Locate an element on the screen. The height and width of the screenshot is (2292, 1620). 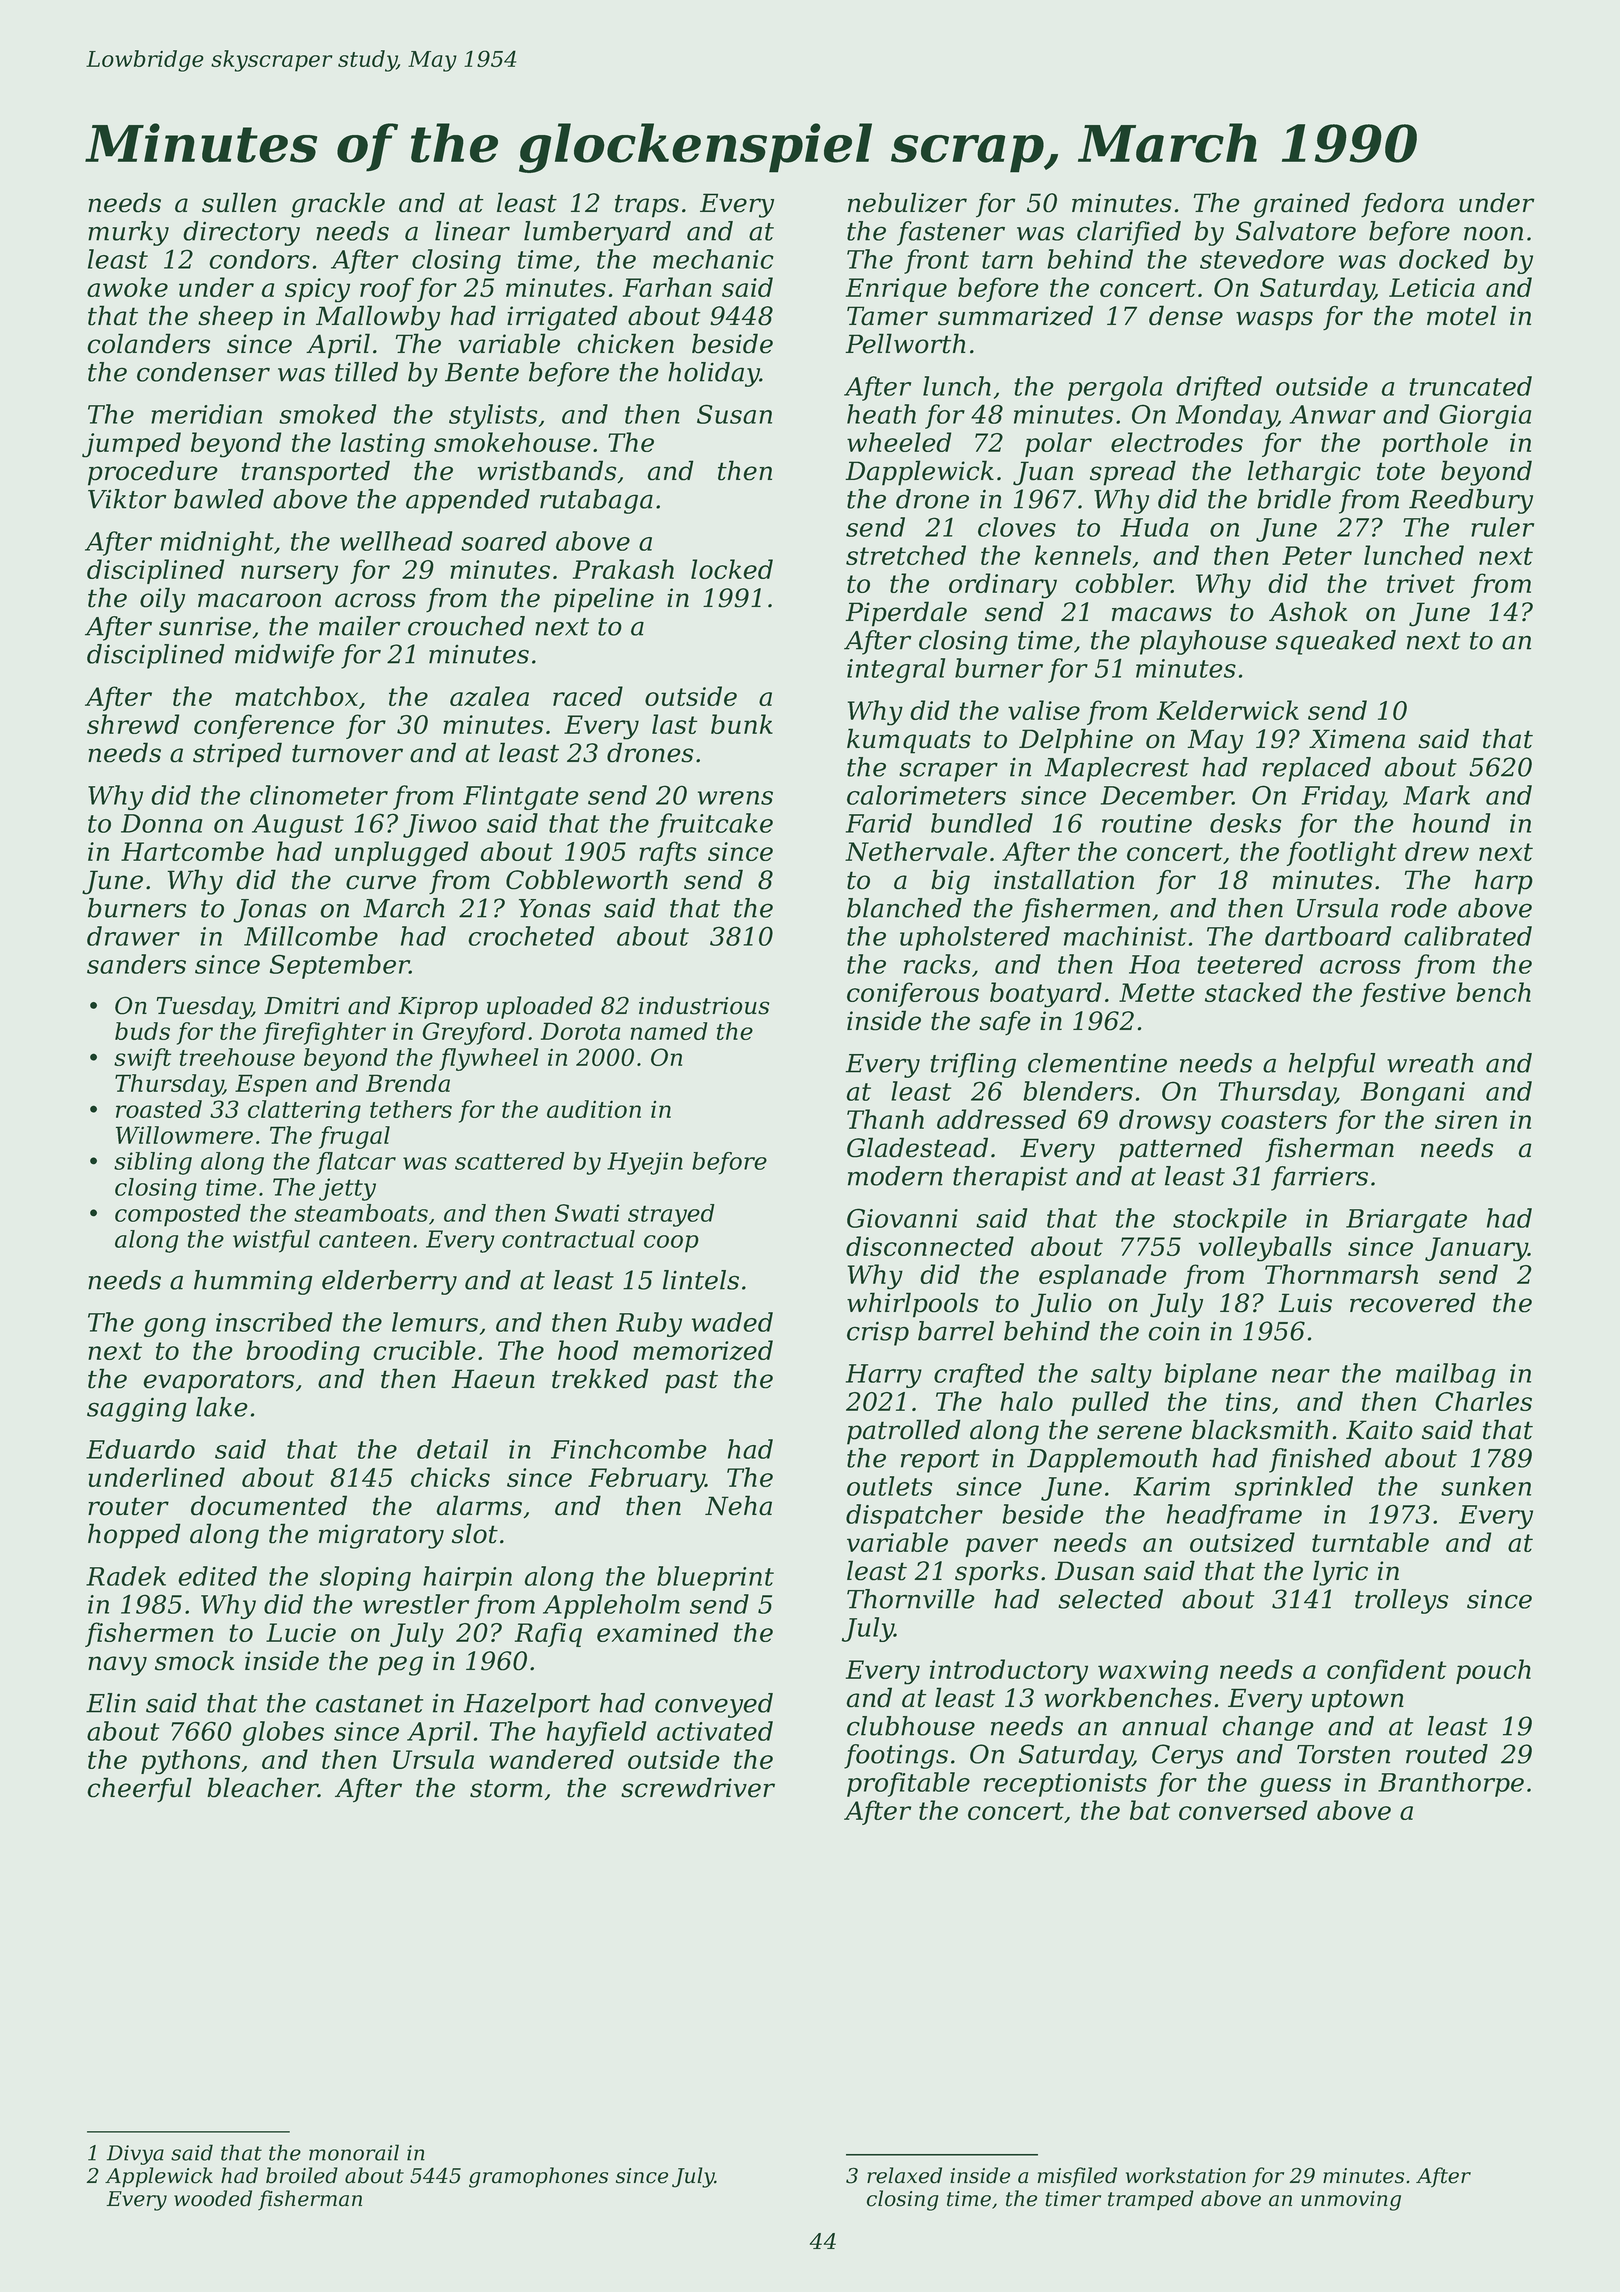
Mallowby is located at coordinates (378, 318).
